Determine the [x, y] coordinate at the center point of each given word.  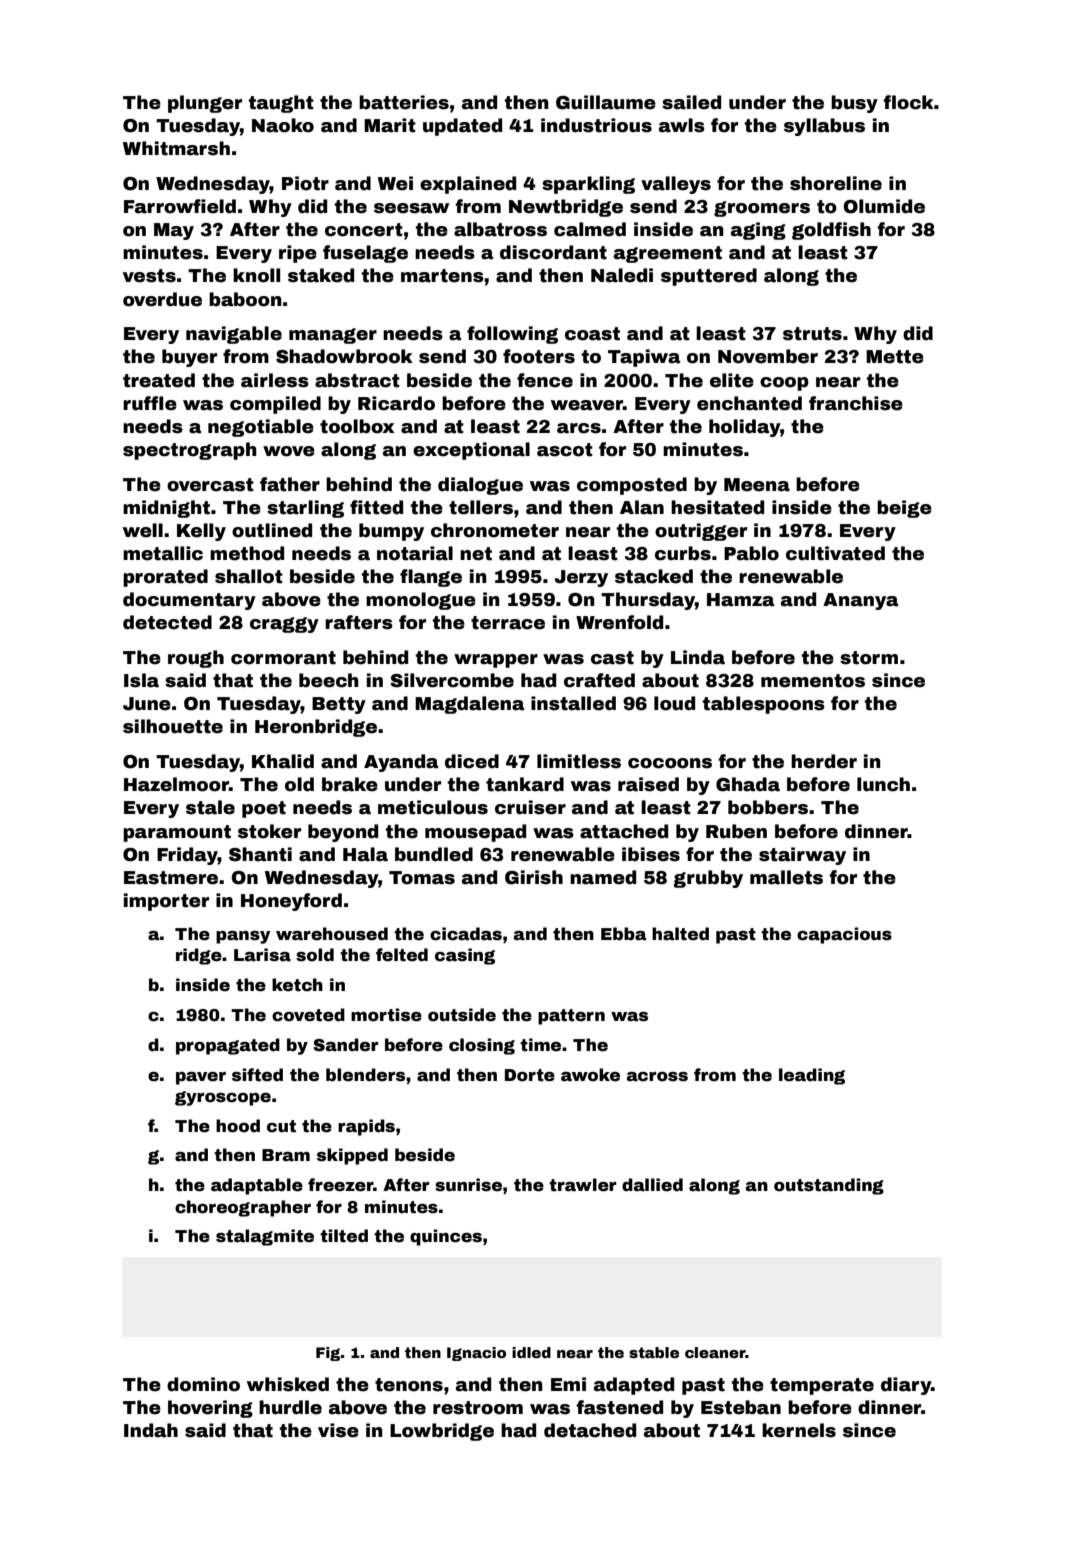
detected [167, 622]
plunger [205, 104]
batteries [404, 102]
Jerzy [581, 578]
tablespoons [763, 705]
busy [854, 104]
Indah [151, 1430]
